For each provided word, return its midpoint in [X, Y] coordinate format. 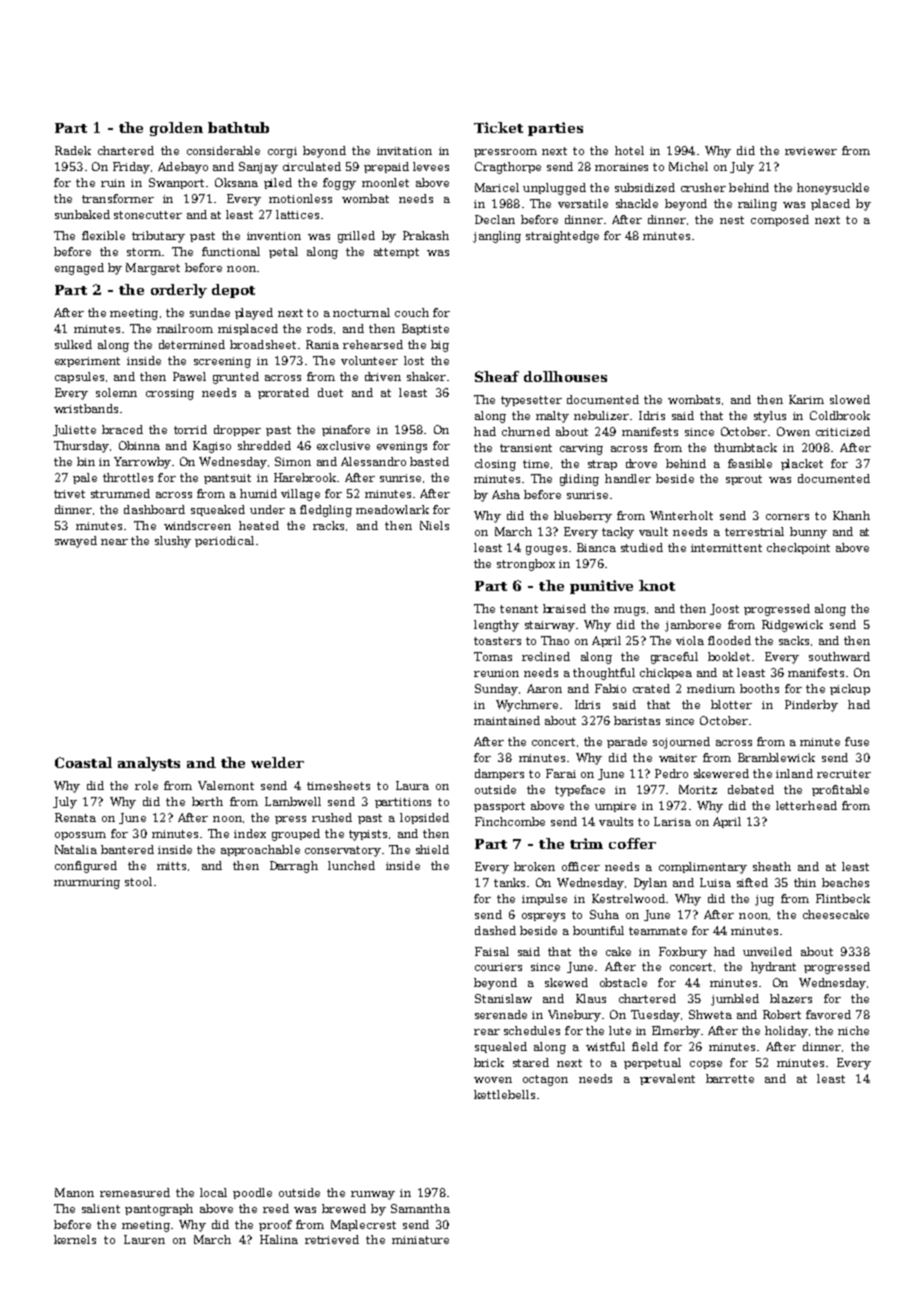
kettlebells [504, 1094]
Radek [73, 150]
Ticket [498, 127]
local [213, 1192]
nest [732, 220]
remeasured [135, 1192]
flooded [729, 640]
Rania [322, 344]
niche [853, 1030]
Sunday [496, 690]
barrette [730, 1078]
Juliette [74, 430]
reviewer [811, 151]
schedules [532, 1030]
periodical [224, 541]
